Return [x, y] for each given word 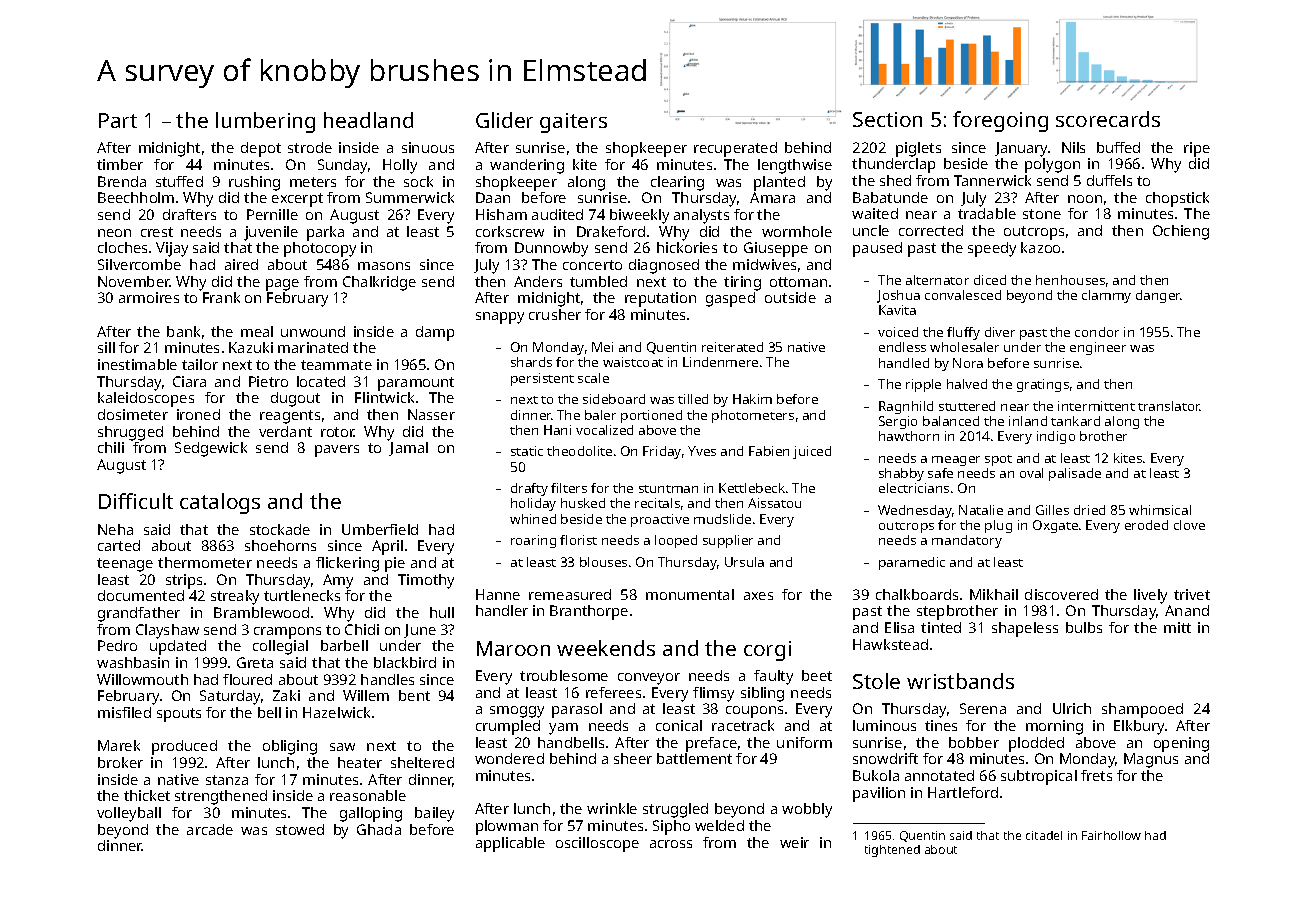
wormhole [797, 231]
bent [414, 695]
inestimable [137, 364]
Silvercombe [139, 264]
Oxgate [1055, 526]
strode [310, 147]
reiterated [732, 347]
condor [1097, 332]
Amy [338, 581]
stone [1042, 214]
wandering [527, 166]
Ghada [379, 829]
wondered [509, 758]
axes [758, 596]
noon [1085, 199]
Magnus [1151, 760]
